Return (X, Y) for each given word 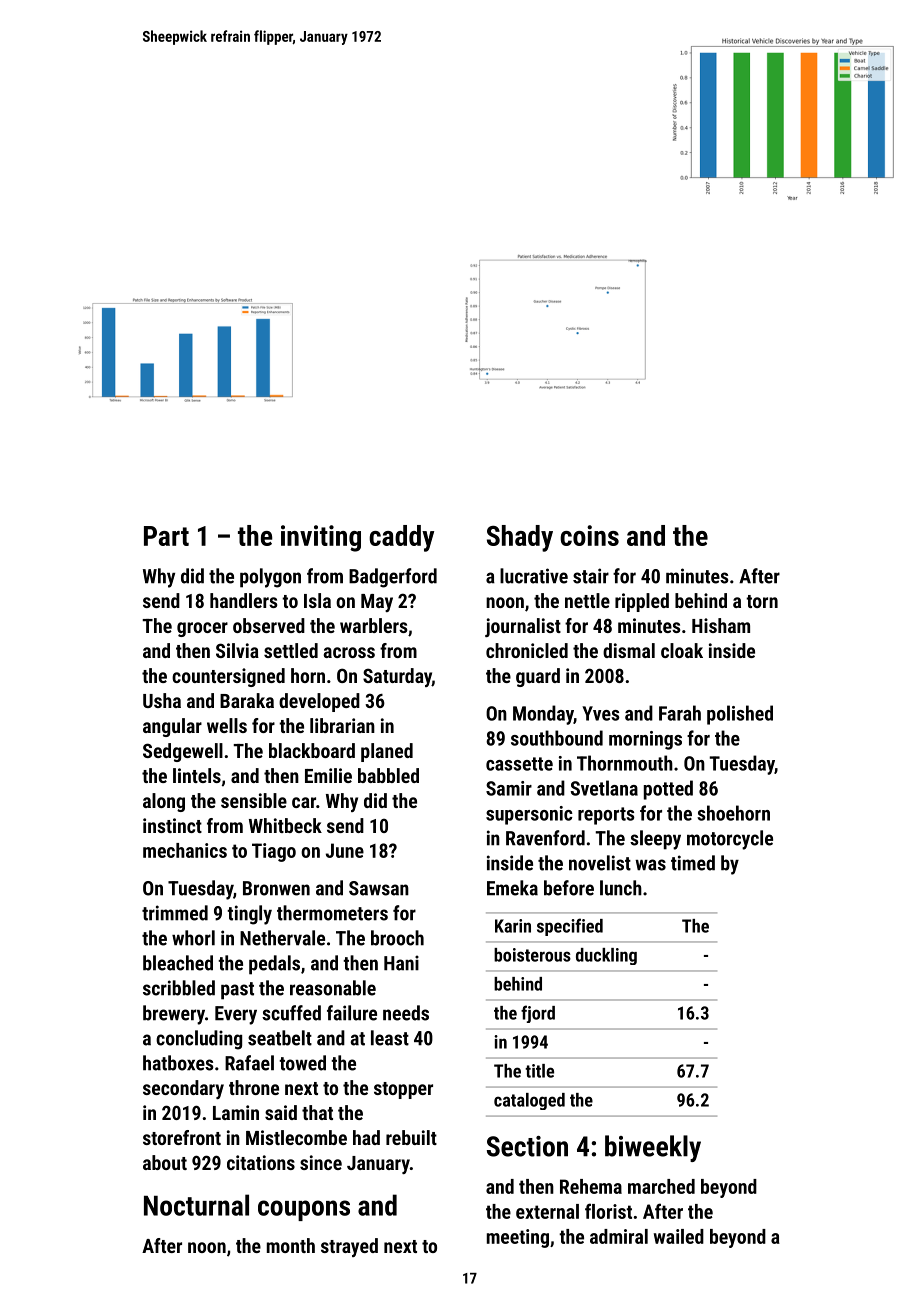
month (291, 1245)
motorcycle (730, 840)
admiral (619, 1236)
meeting (518, 1238)
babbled (388, 775)
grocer (202, 629)
